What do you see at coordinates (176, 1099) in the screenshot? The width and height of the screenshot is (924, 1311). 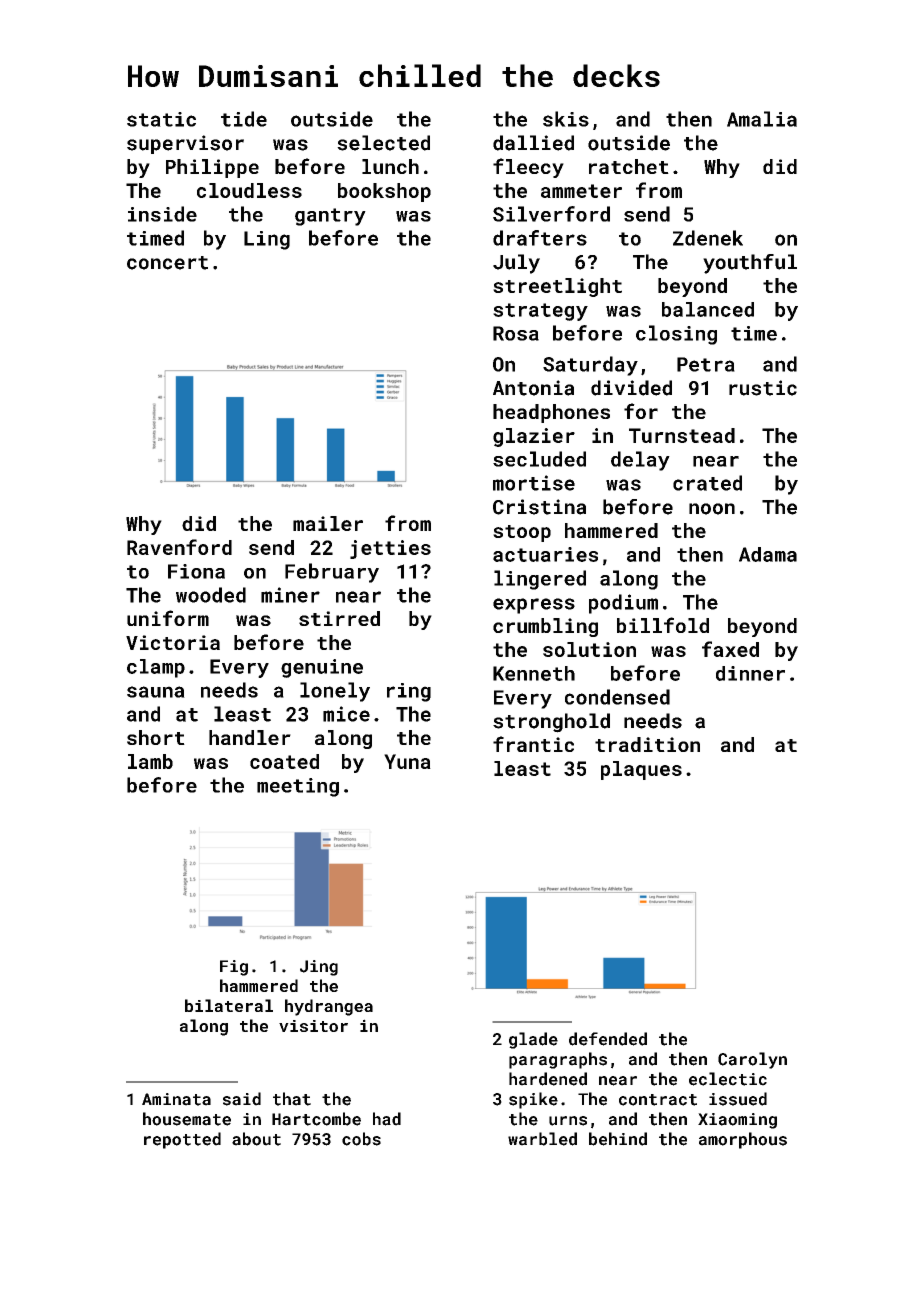 I see `Aminata` at bounding box center [176, 1099].
